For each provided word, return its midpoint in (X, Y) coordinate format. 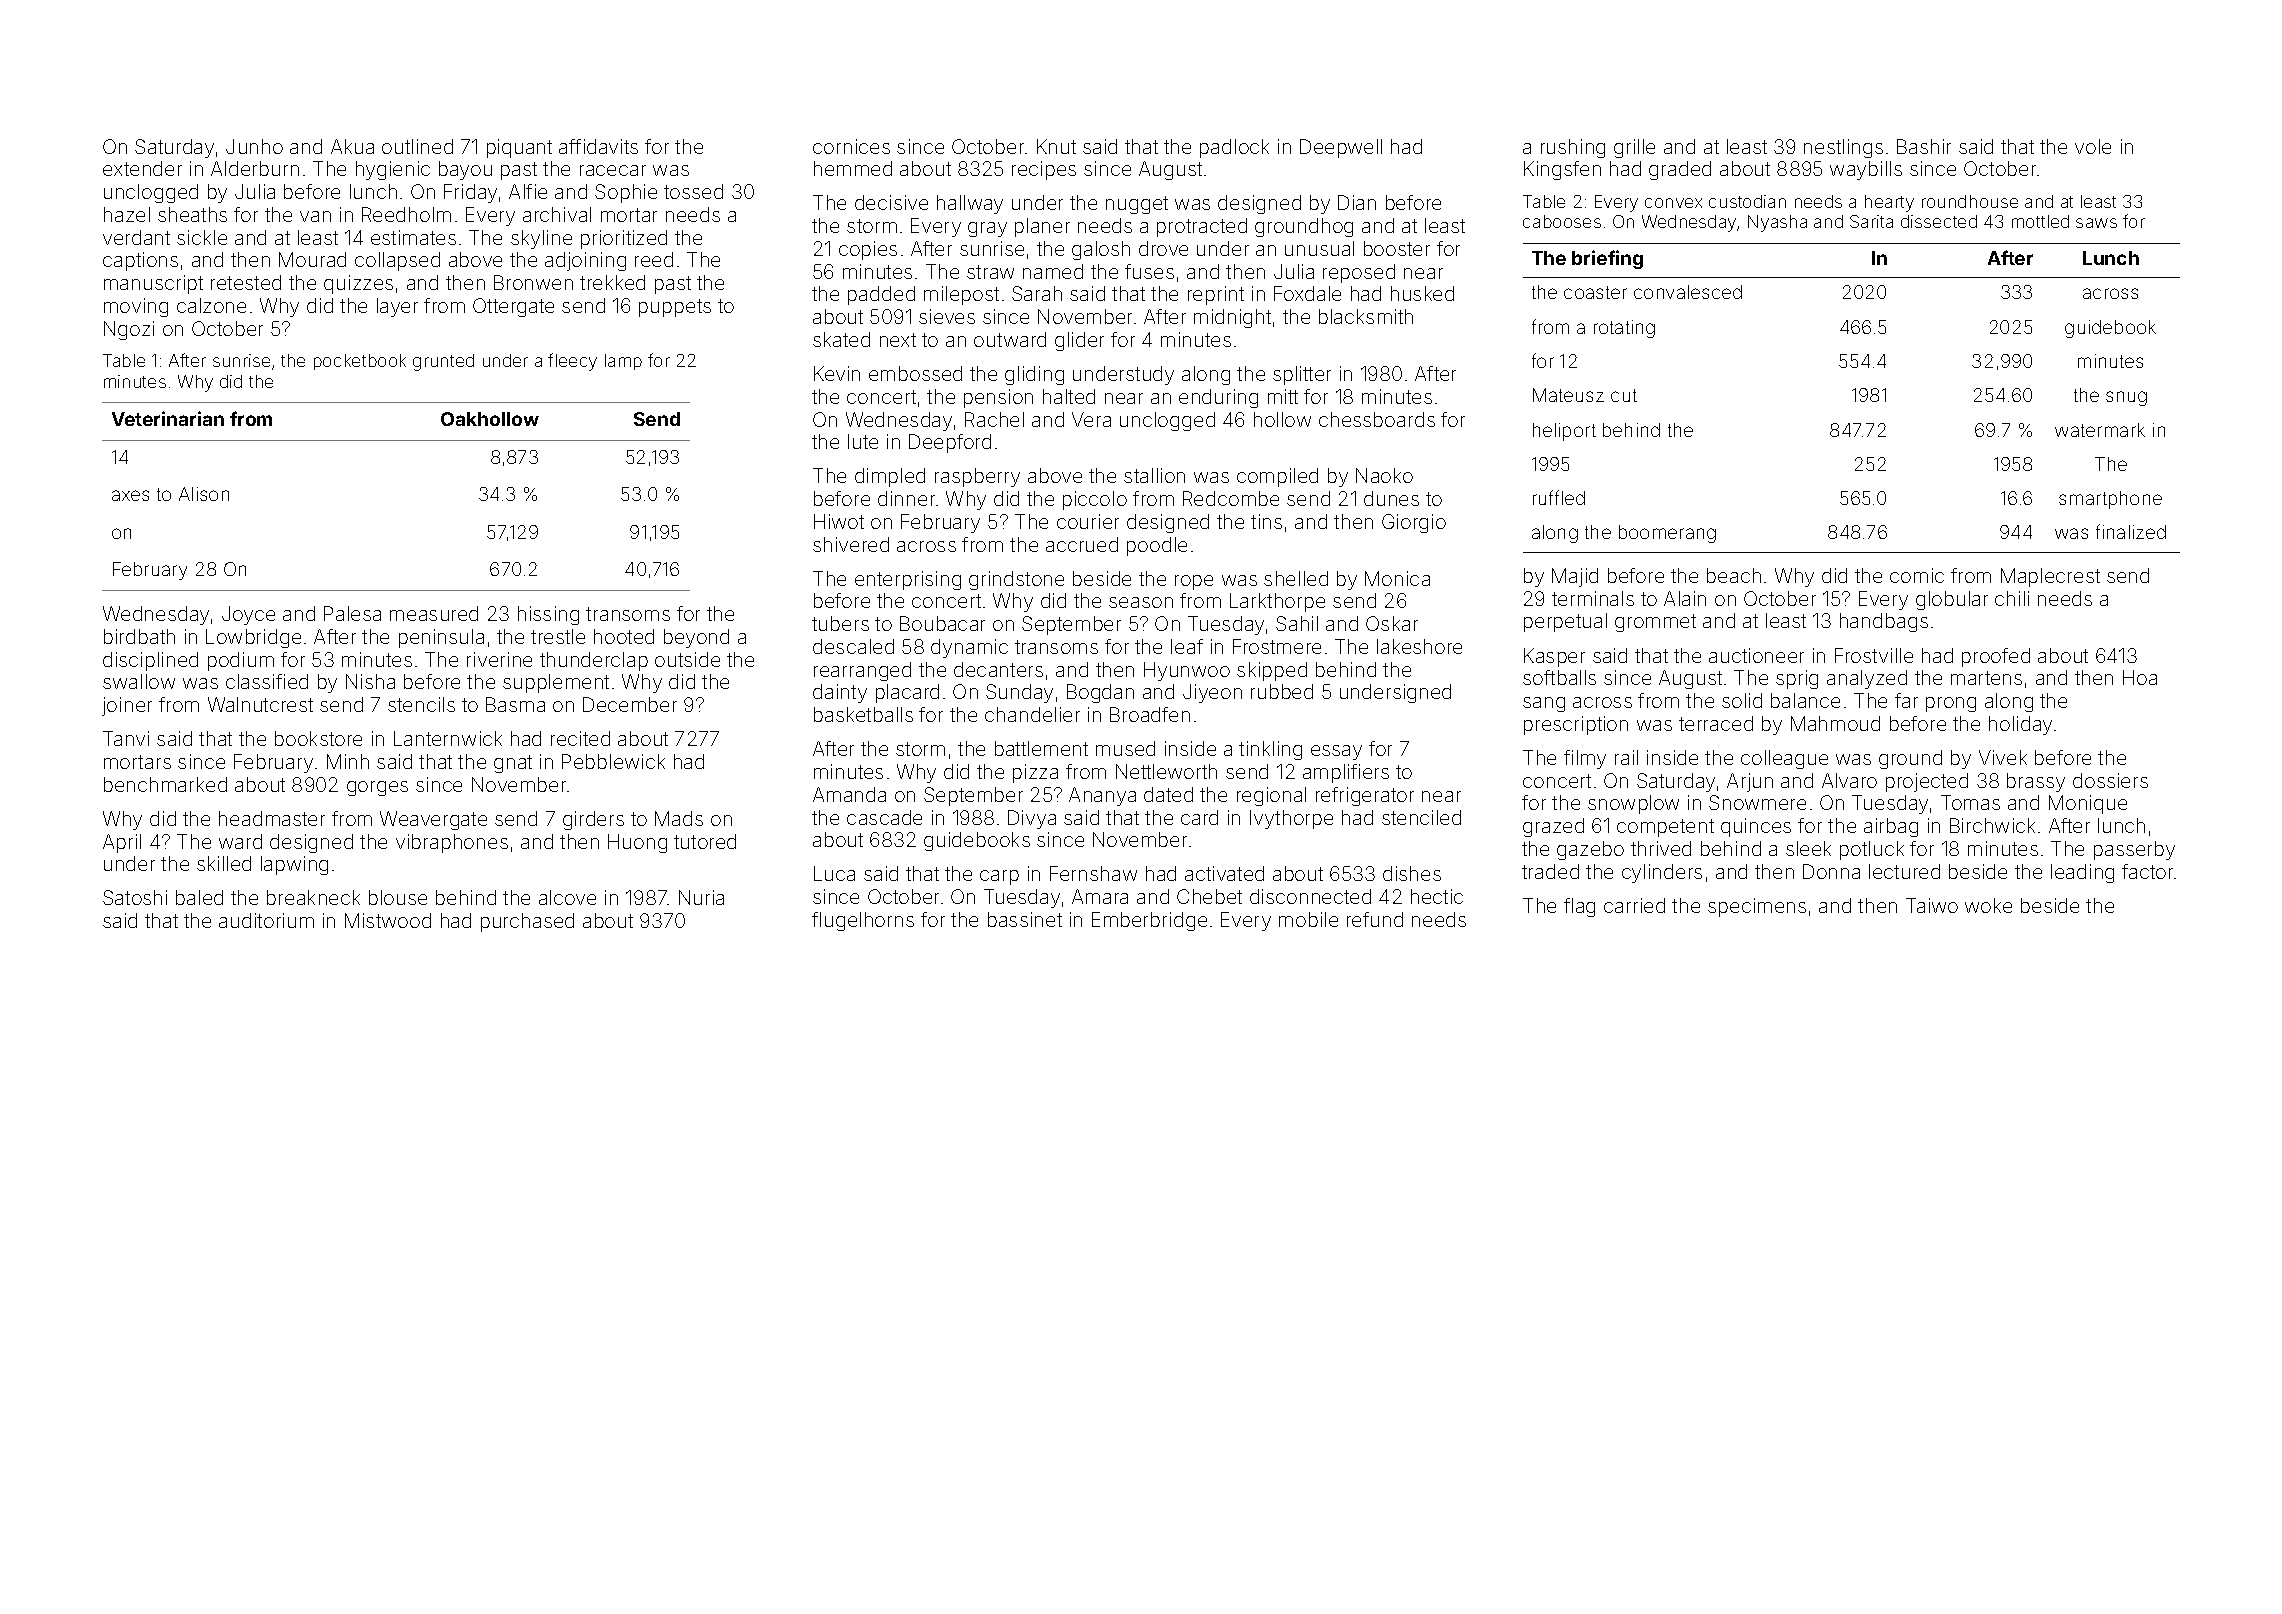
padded (881, 295)
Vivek (2003, 757)
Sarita (1871, 221)
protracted (1202, 227)
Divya (1032, 819)
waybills (1866, 170)
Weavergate (433, 820)
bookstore (318, 738)
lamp (623, 362)
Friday (470, 193)
